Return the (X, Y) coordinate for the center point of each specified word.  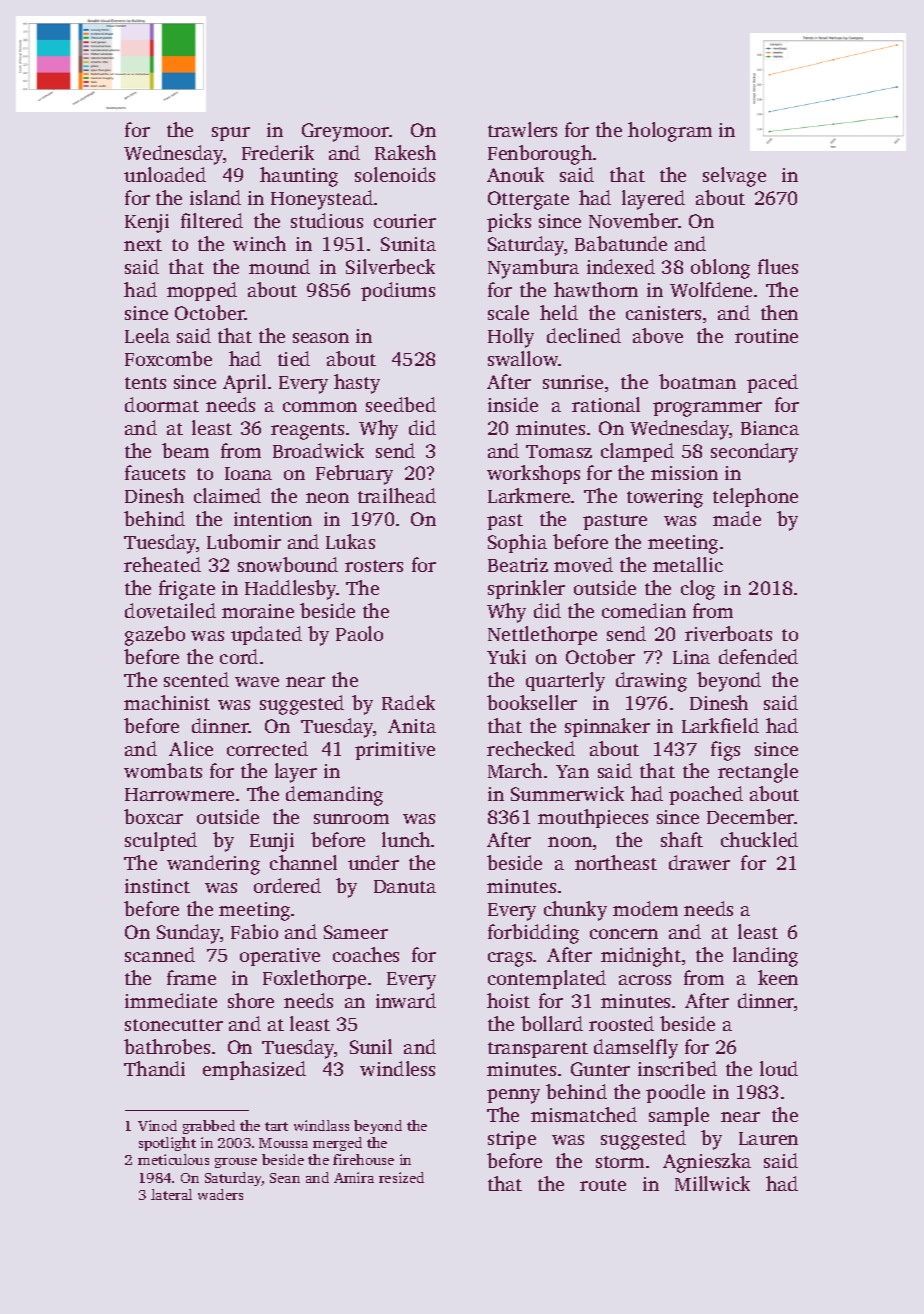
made (737, 518)
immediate (171, 1000)
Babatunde (621, 243)
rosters (374, 566)
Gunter (600, 1069)
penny (513, 1096)
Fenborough (540, 155)
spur (231, 134)
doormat (162, 404)
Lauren (768, 1138)
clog (698, 590)
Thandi (154, 1068)
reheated (162, 564)
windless (397, 1068)
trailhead (397, 495)
